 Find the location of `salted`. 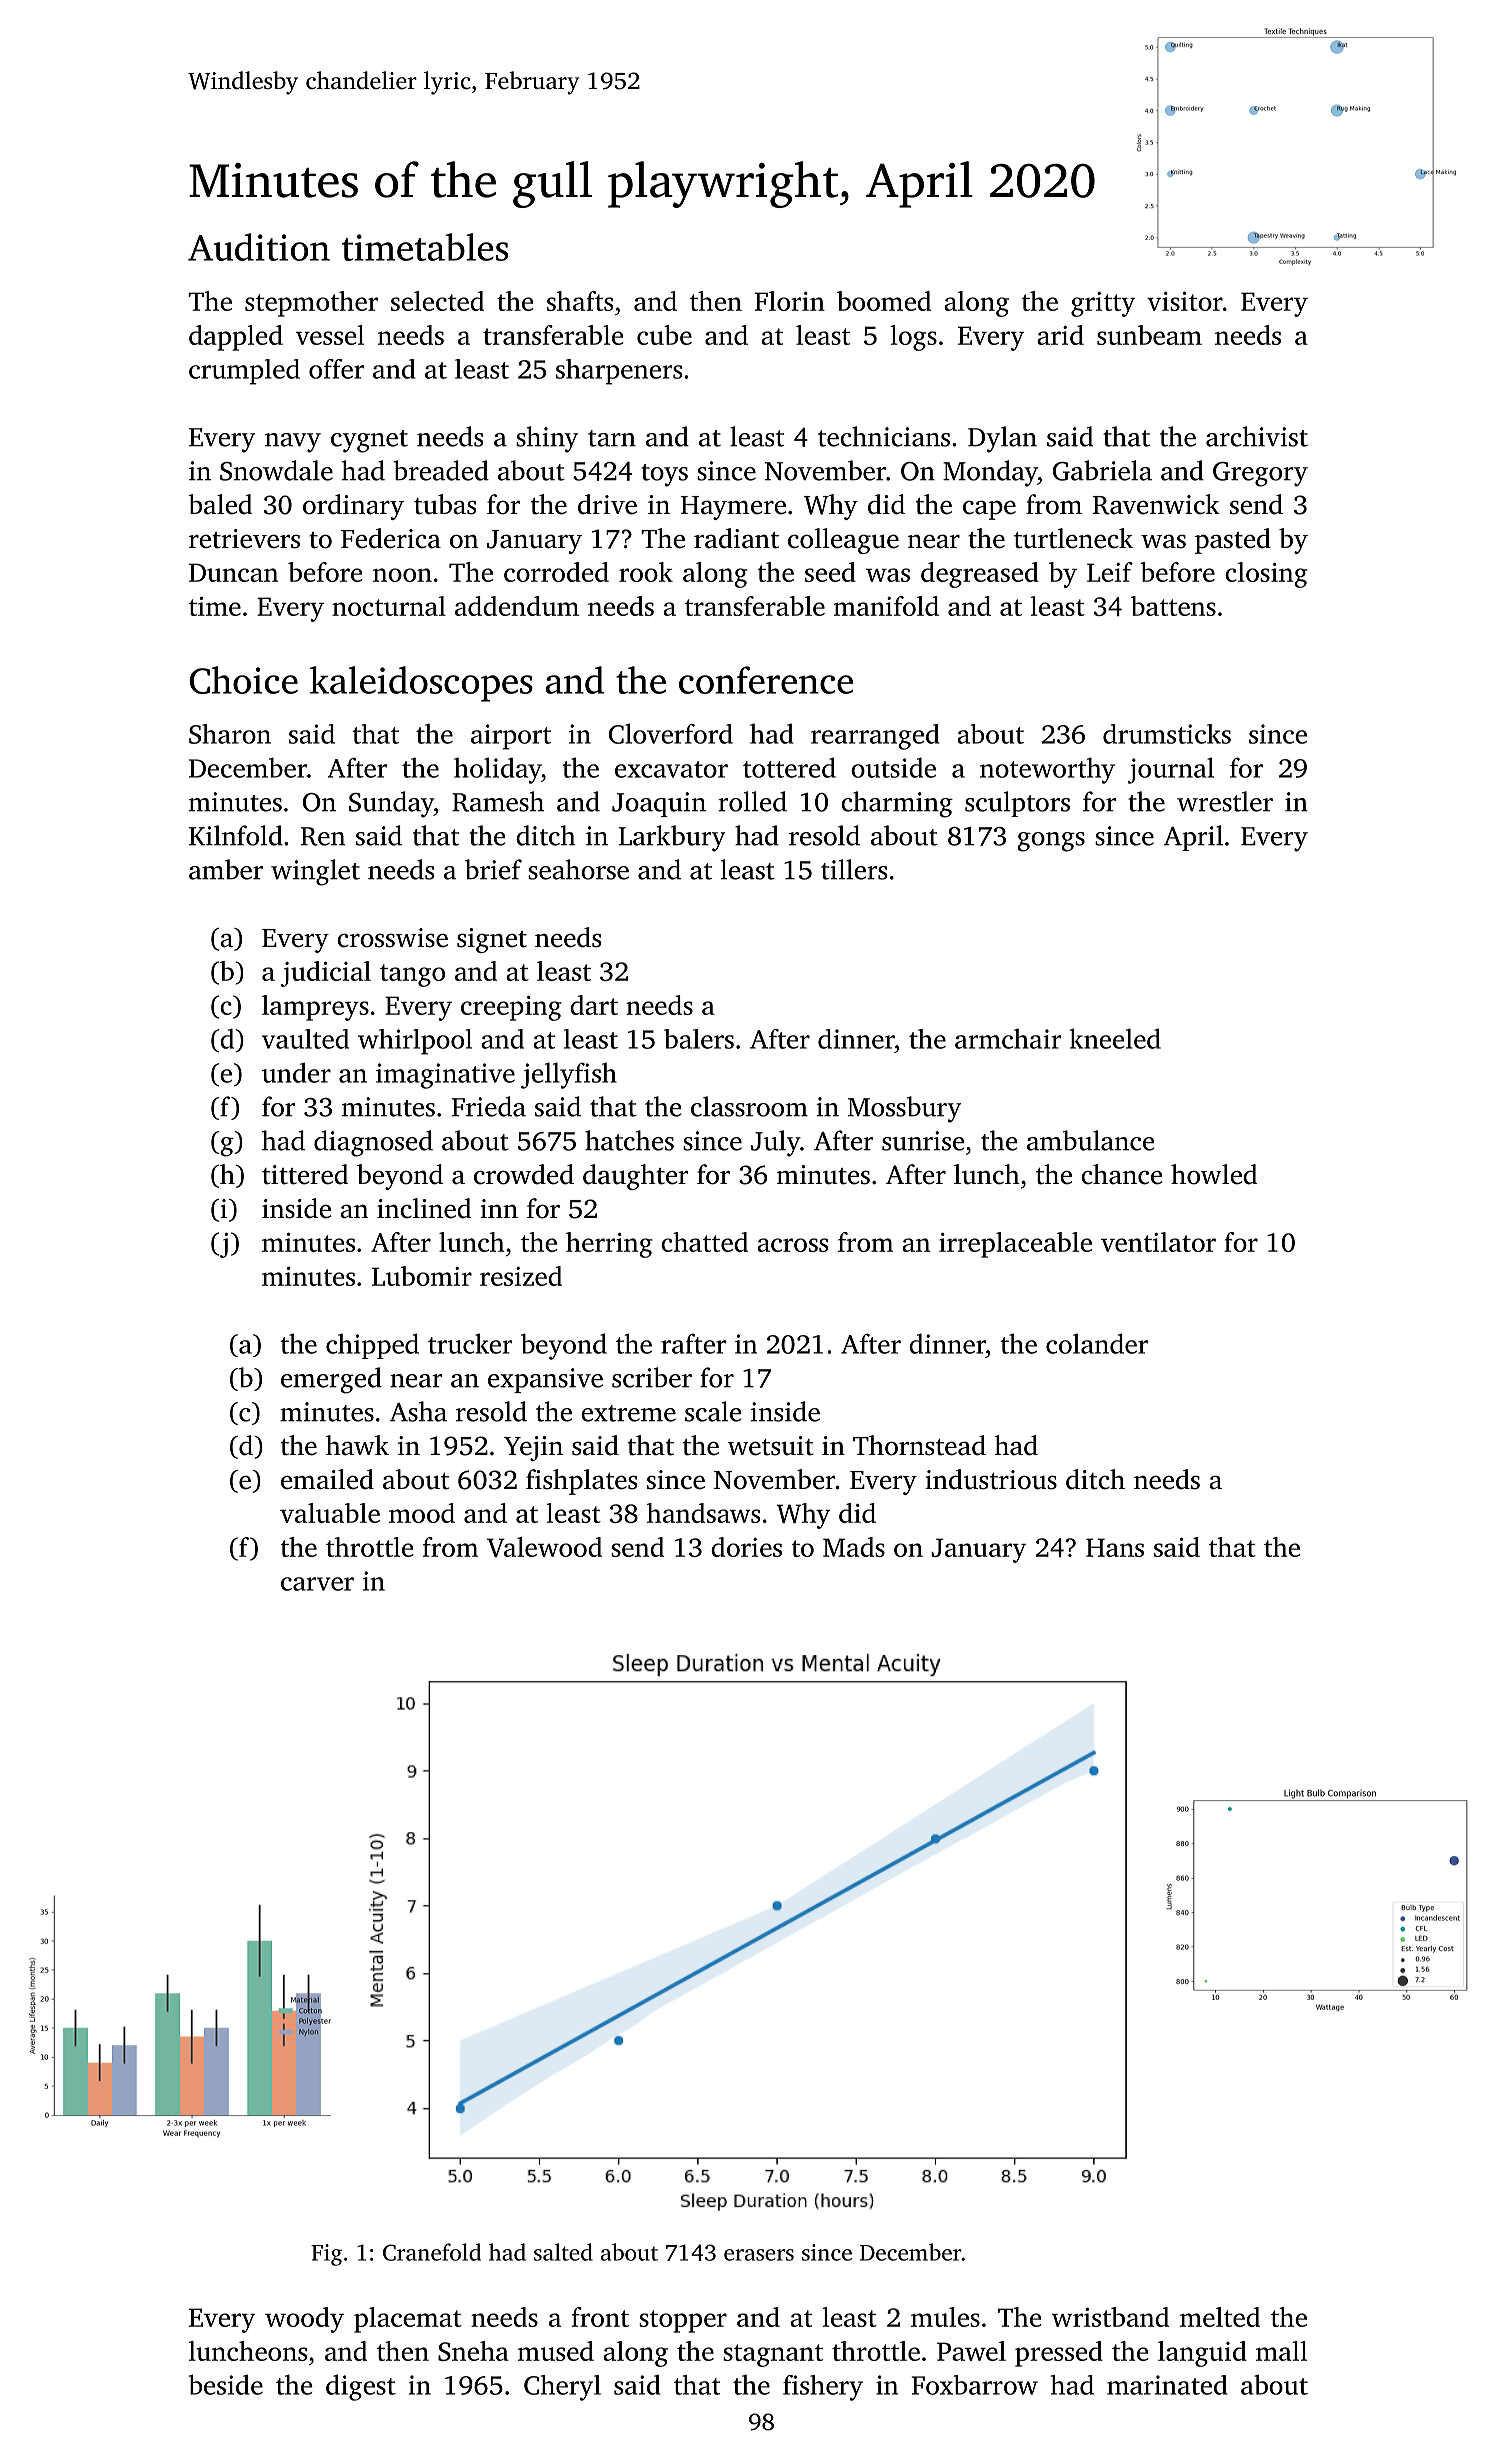

salted is located at coordinates (563, 2252).
